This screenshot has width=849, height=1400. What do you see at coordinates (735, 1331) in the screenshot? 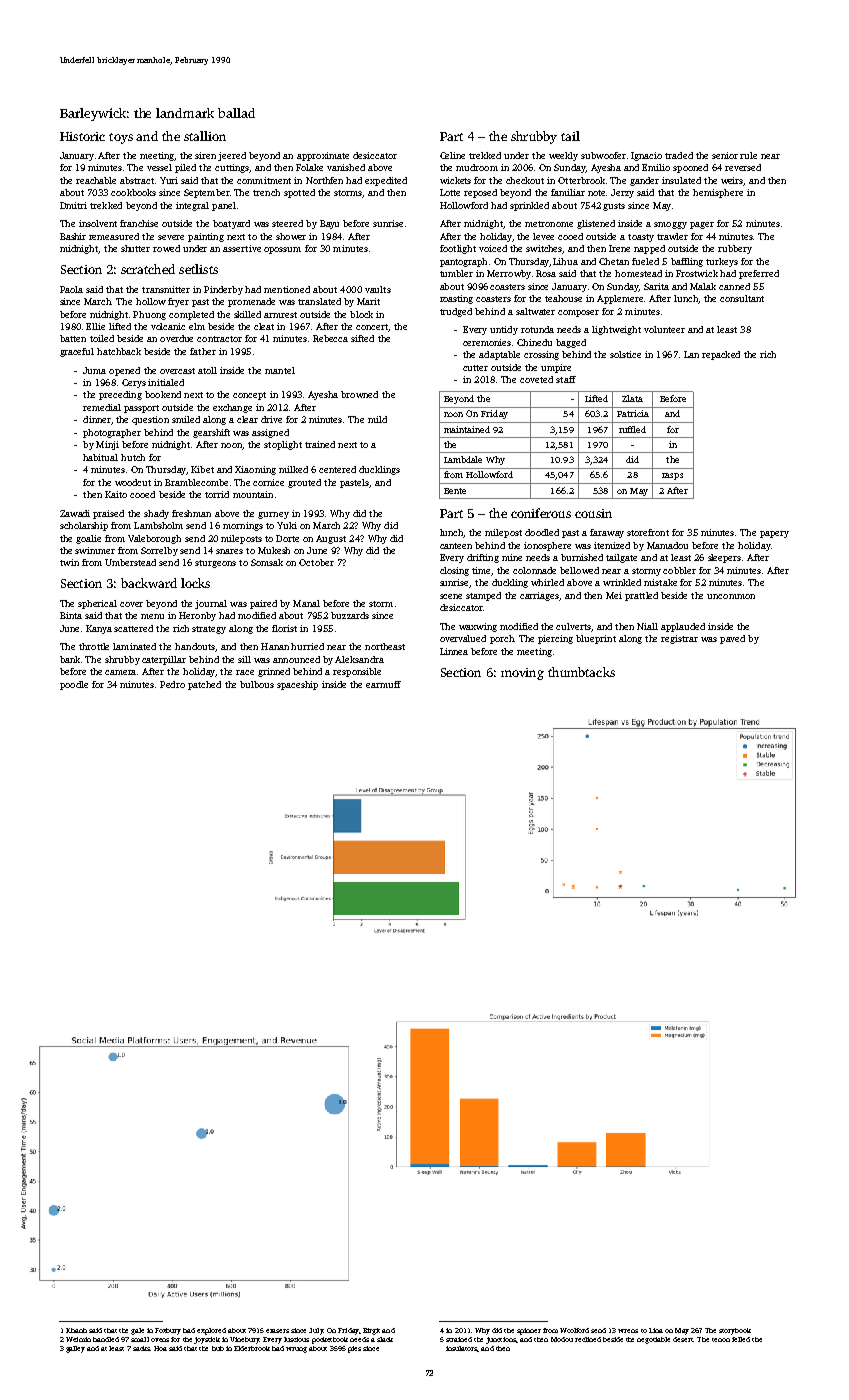
I see `storybook` at bounding box center [735, 1331].
